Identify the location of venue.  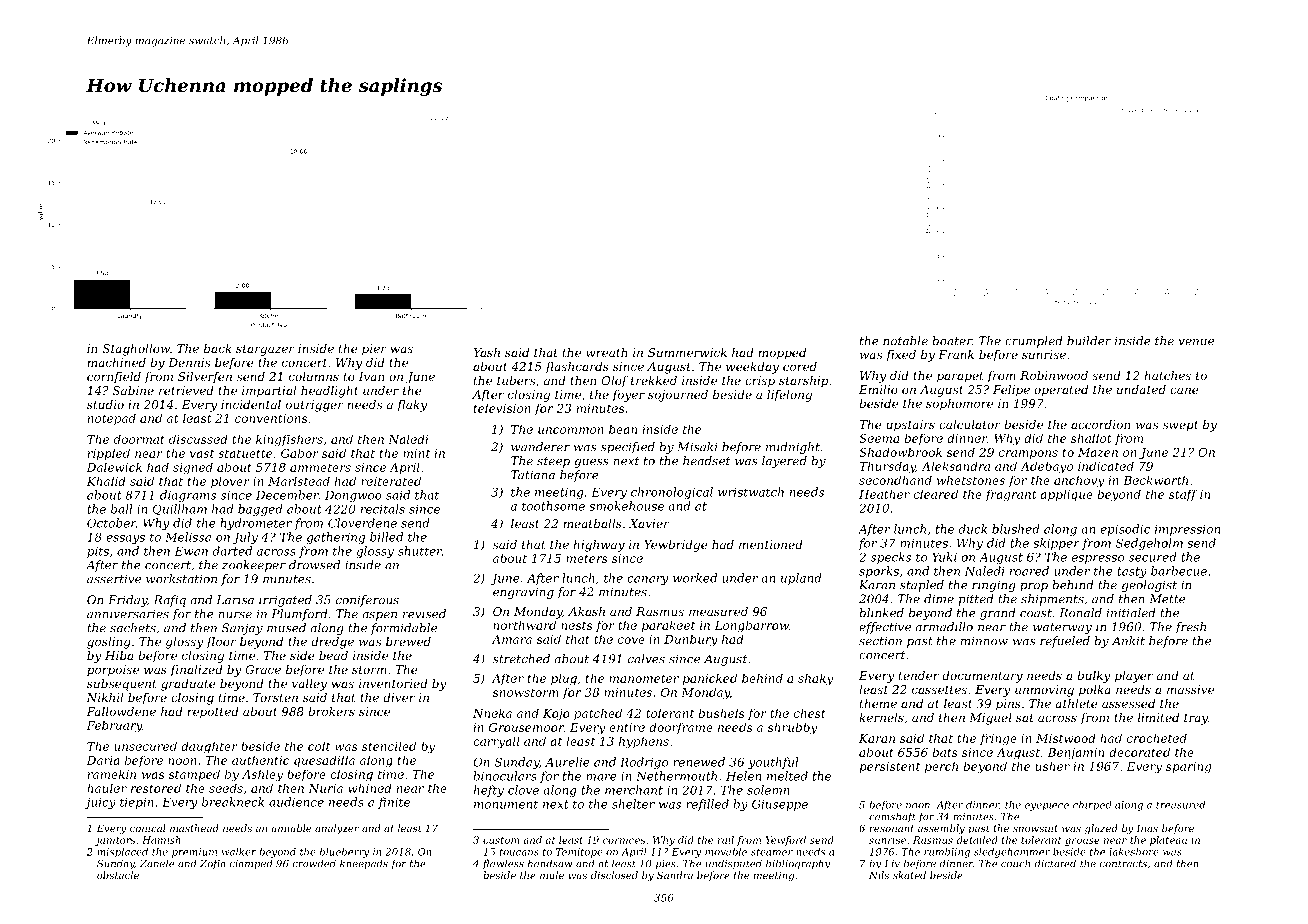
(1196, 342).
